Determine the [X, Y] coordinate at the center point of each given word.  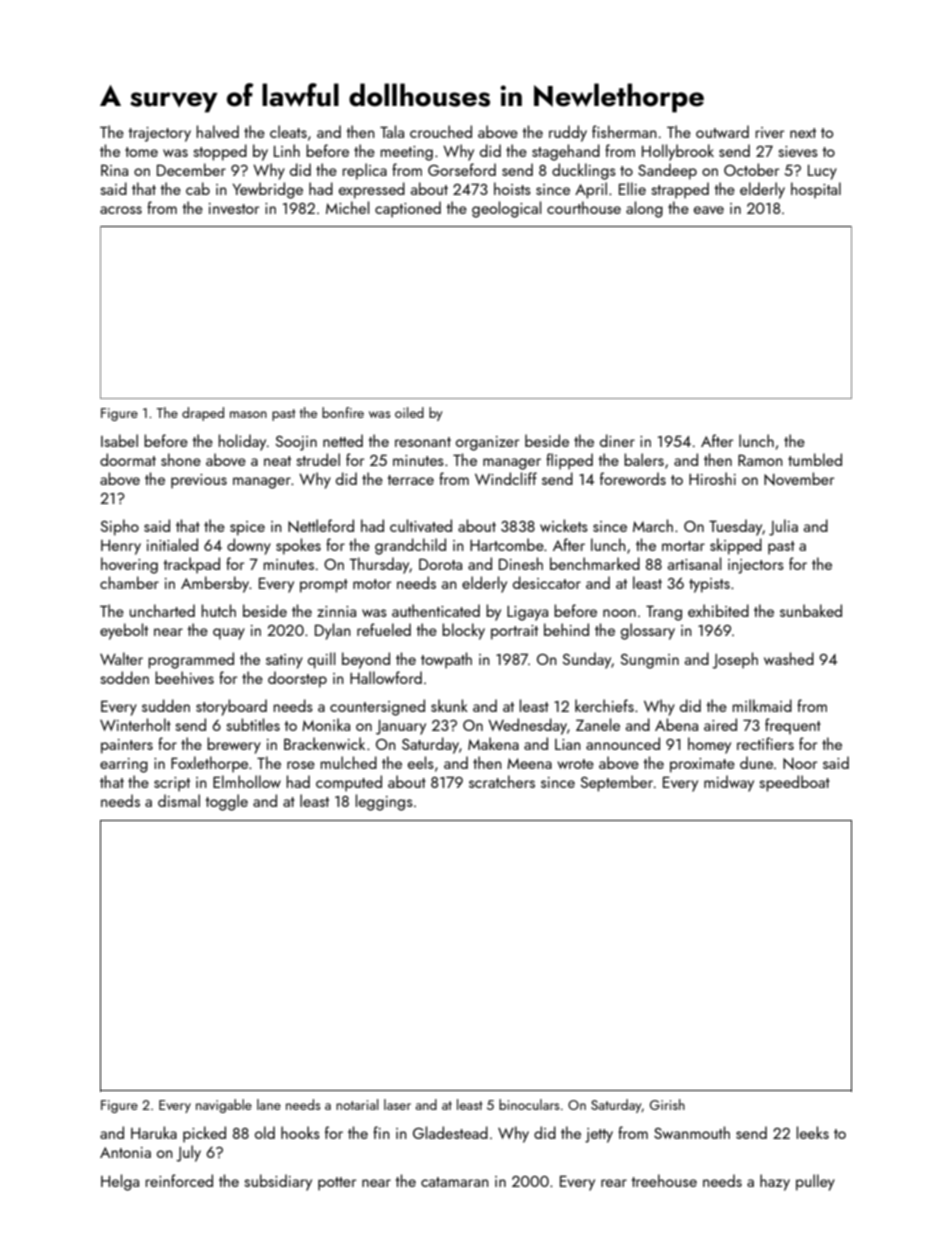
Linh [287, 150]
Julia [783, 527]
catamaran [455, 1182]
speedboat [794, 783]
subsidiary [278, 1182]
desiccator [547, 582]
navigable [224, 1106]
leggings [384, 802]
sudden [166, 705]
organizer [487, 443]
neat [277, 461]
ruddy [568, 133]
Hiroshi [712, 478]
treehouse [664, 1180]
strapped [680, 190]
